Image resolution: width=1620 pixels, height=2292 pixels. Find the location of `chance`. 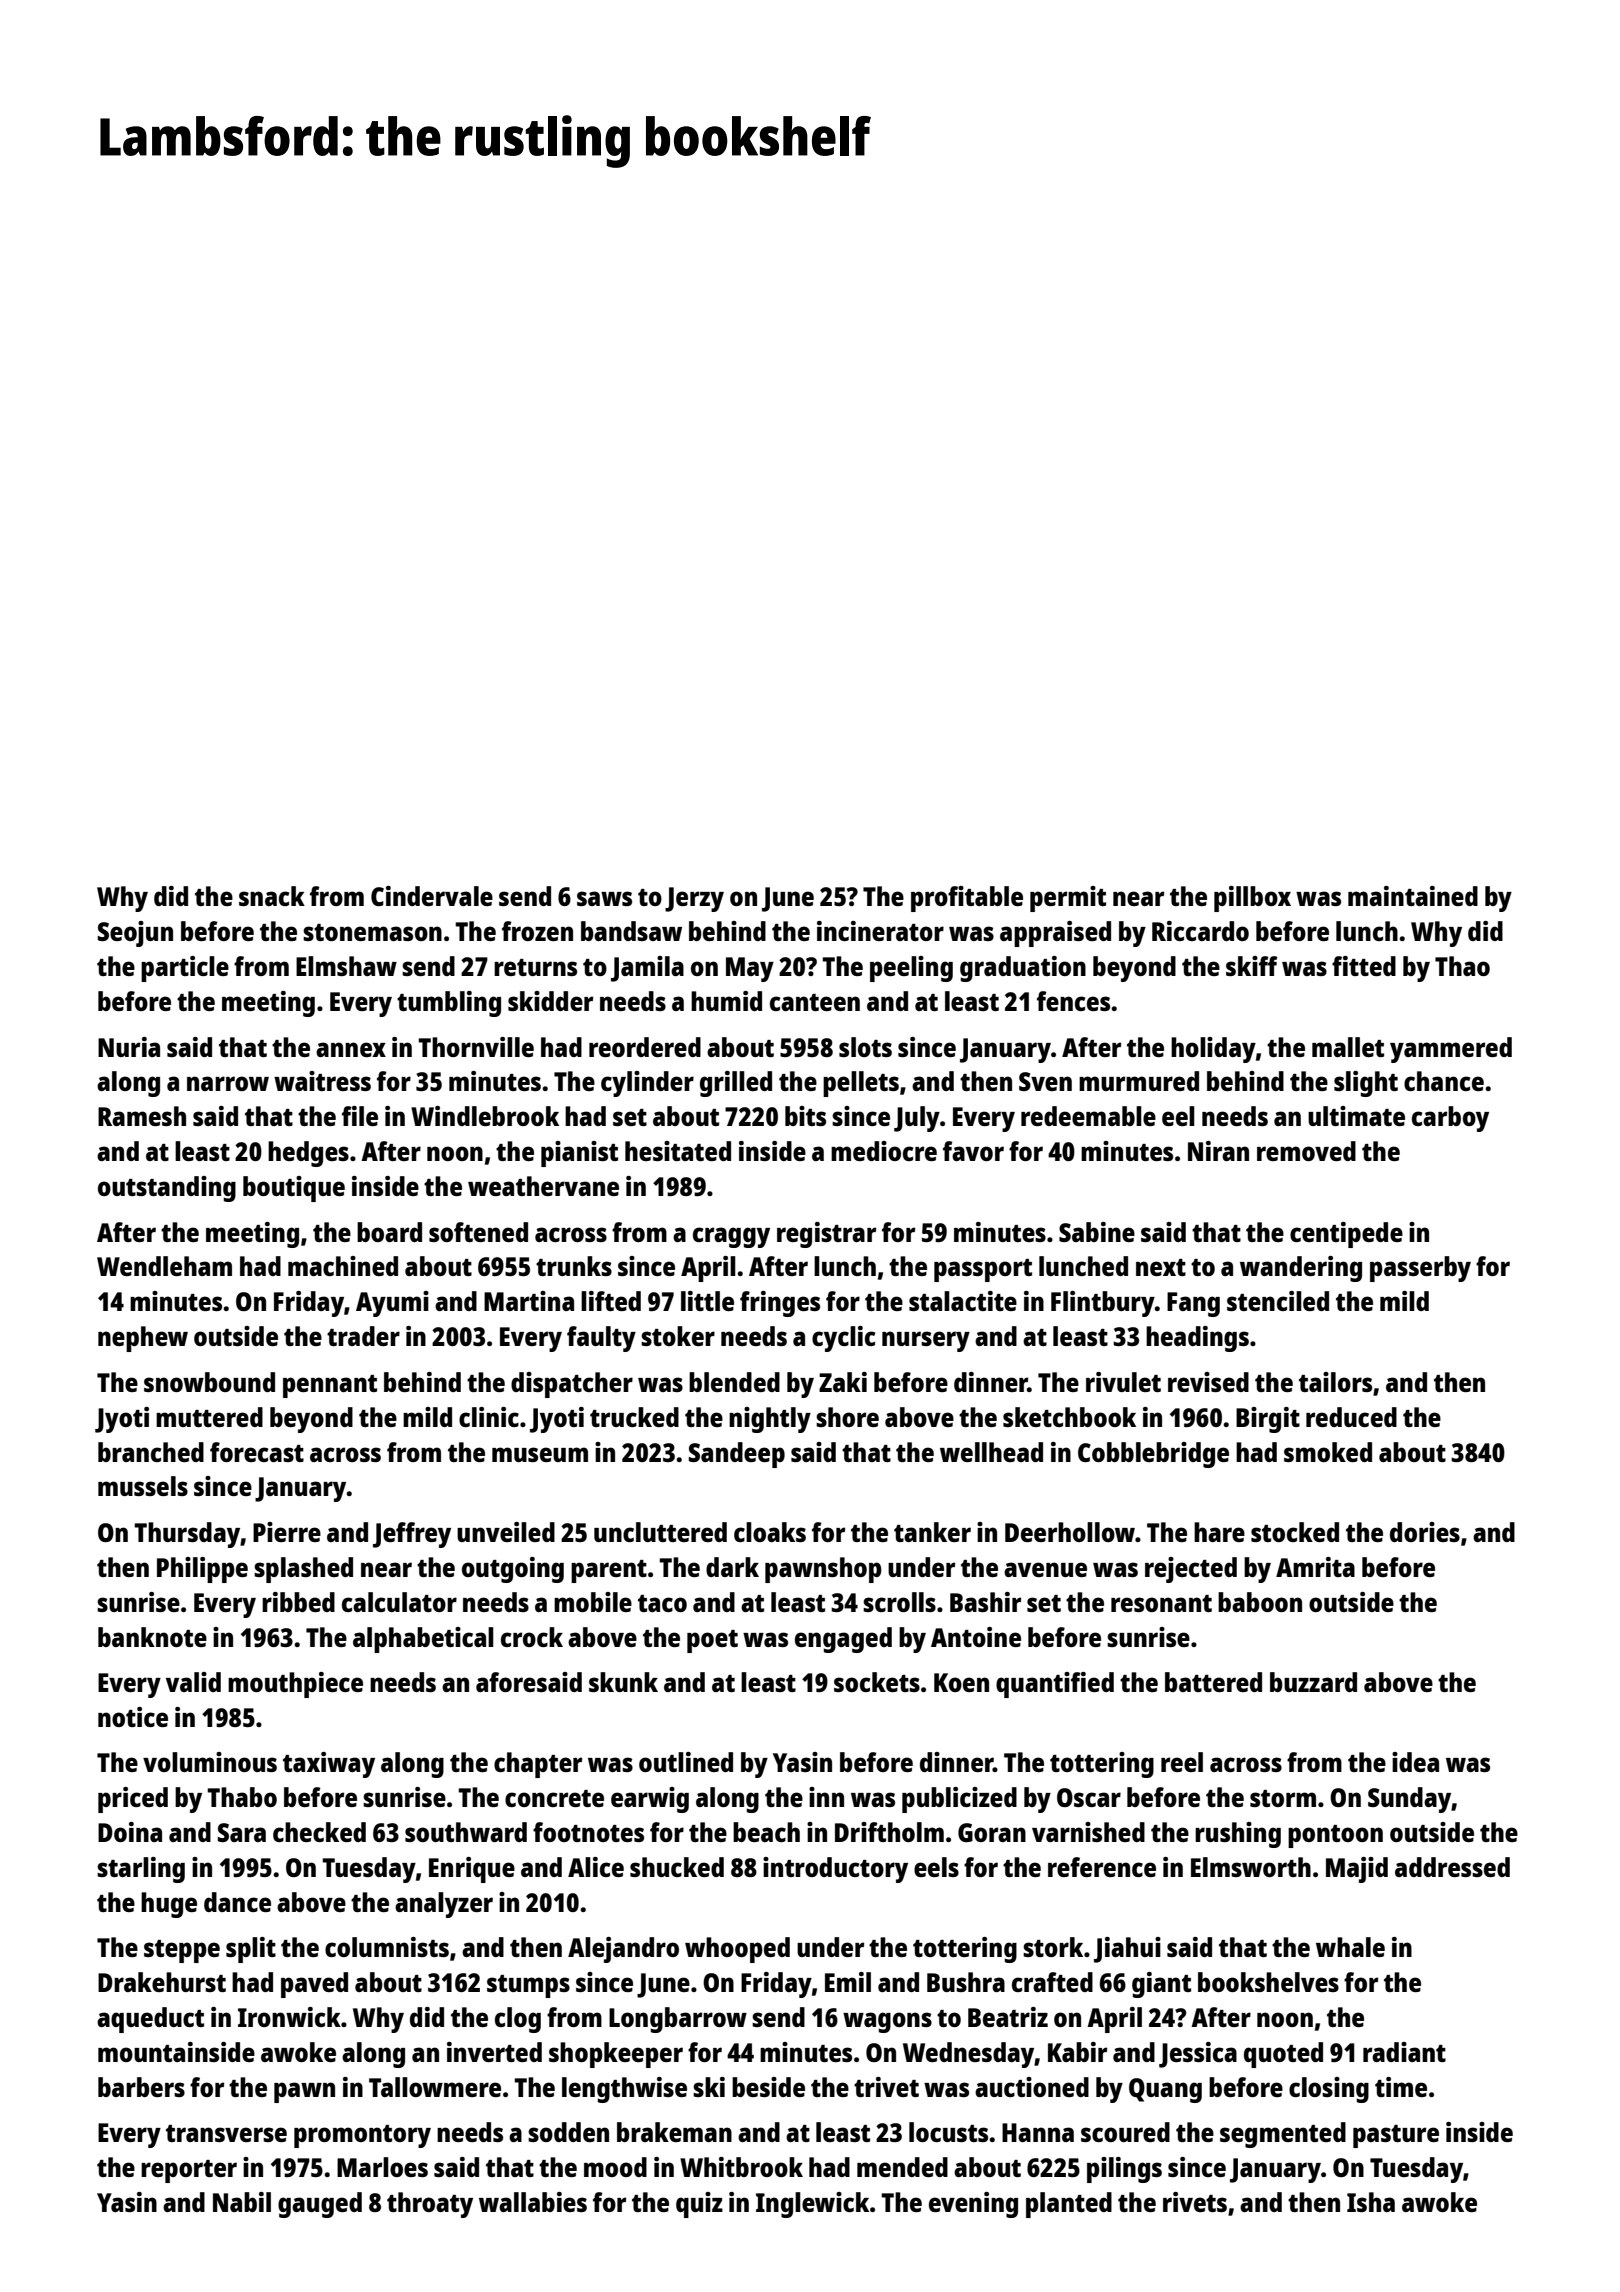

chance is located at coordinates (1444, 1081).
